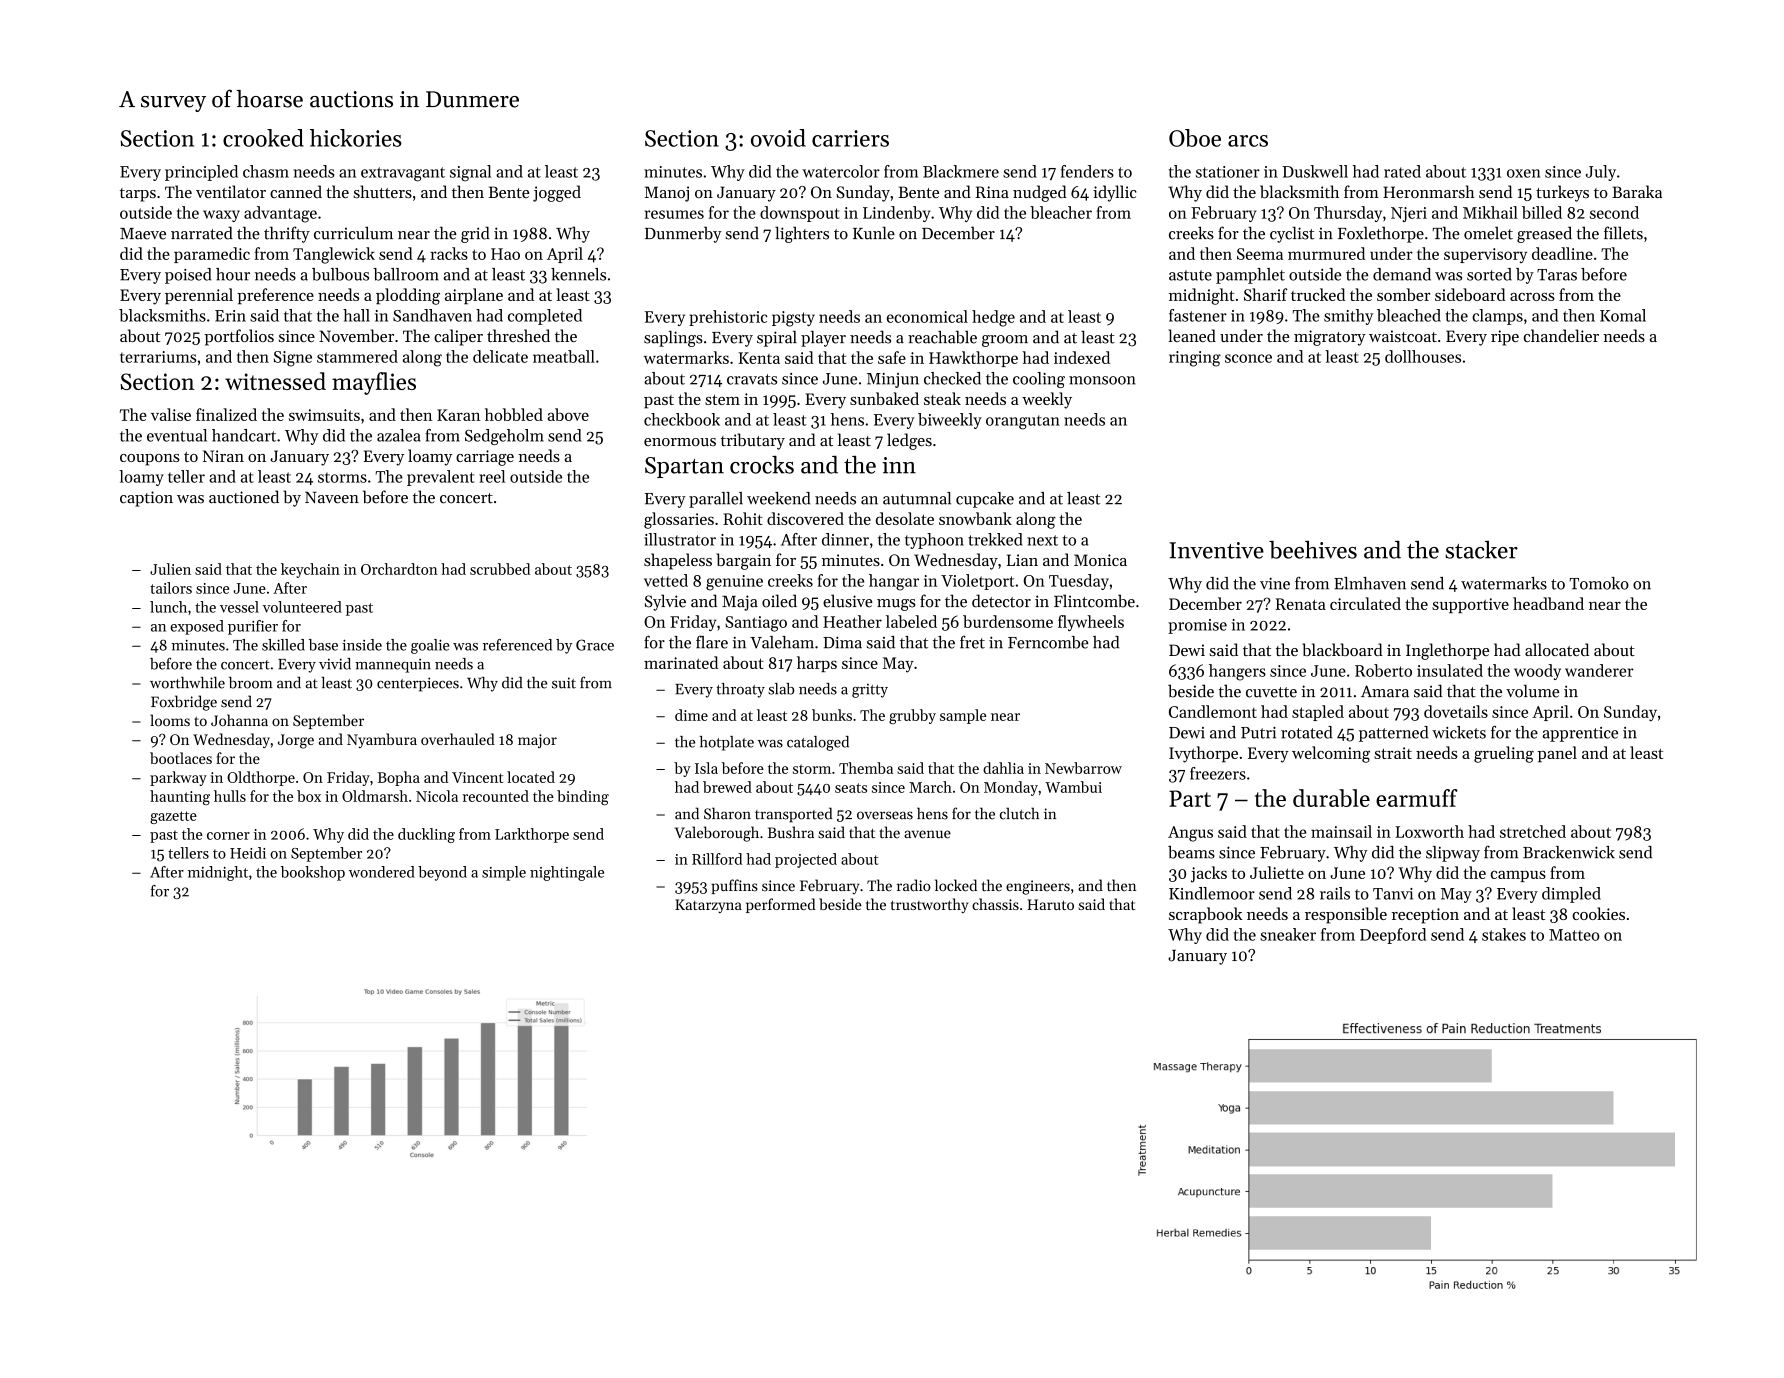 Image resolution: width=1784 pixels, height=1378 pixels. What do you see at coordinates (1271, 692) in the screenshot?
I see `cuvette` at bounding box center [1271, 692].
